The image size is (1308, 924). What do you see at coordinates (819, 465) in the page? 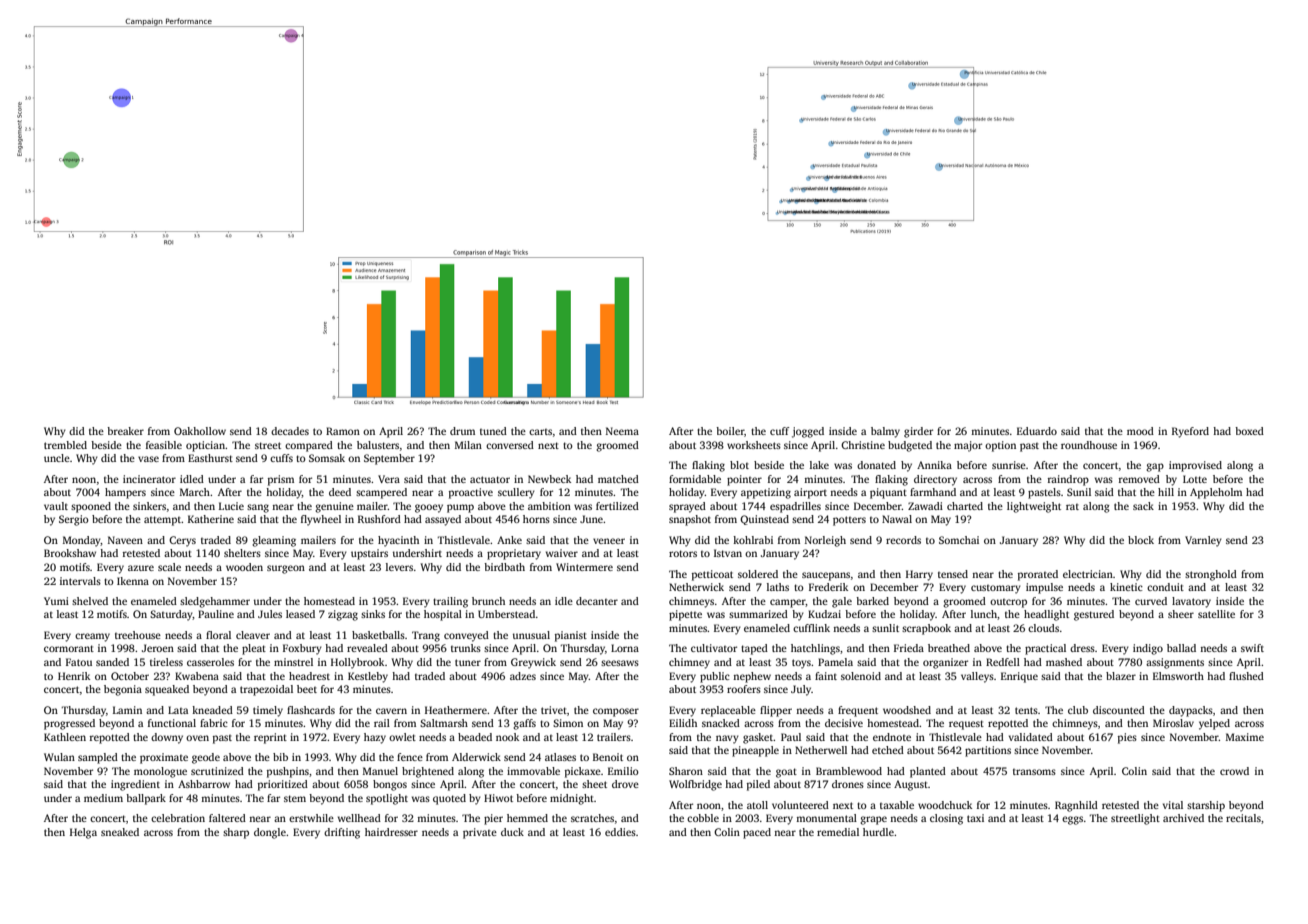
I see `lake` at bounding box center [819, 465].
